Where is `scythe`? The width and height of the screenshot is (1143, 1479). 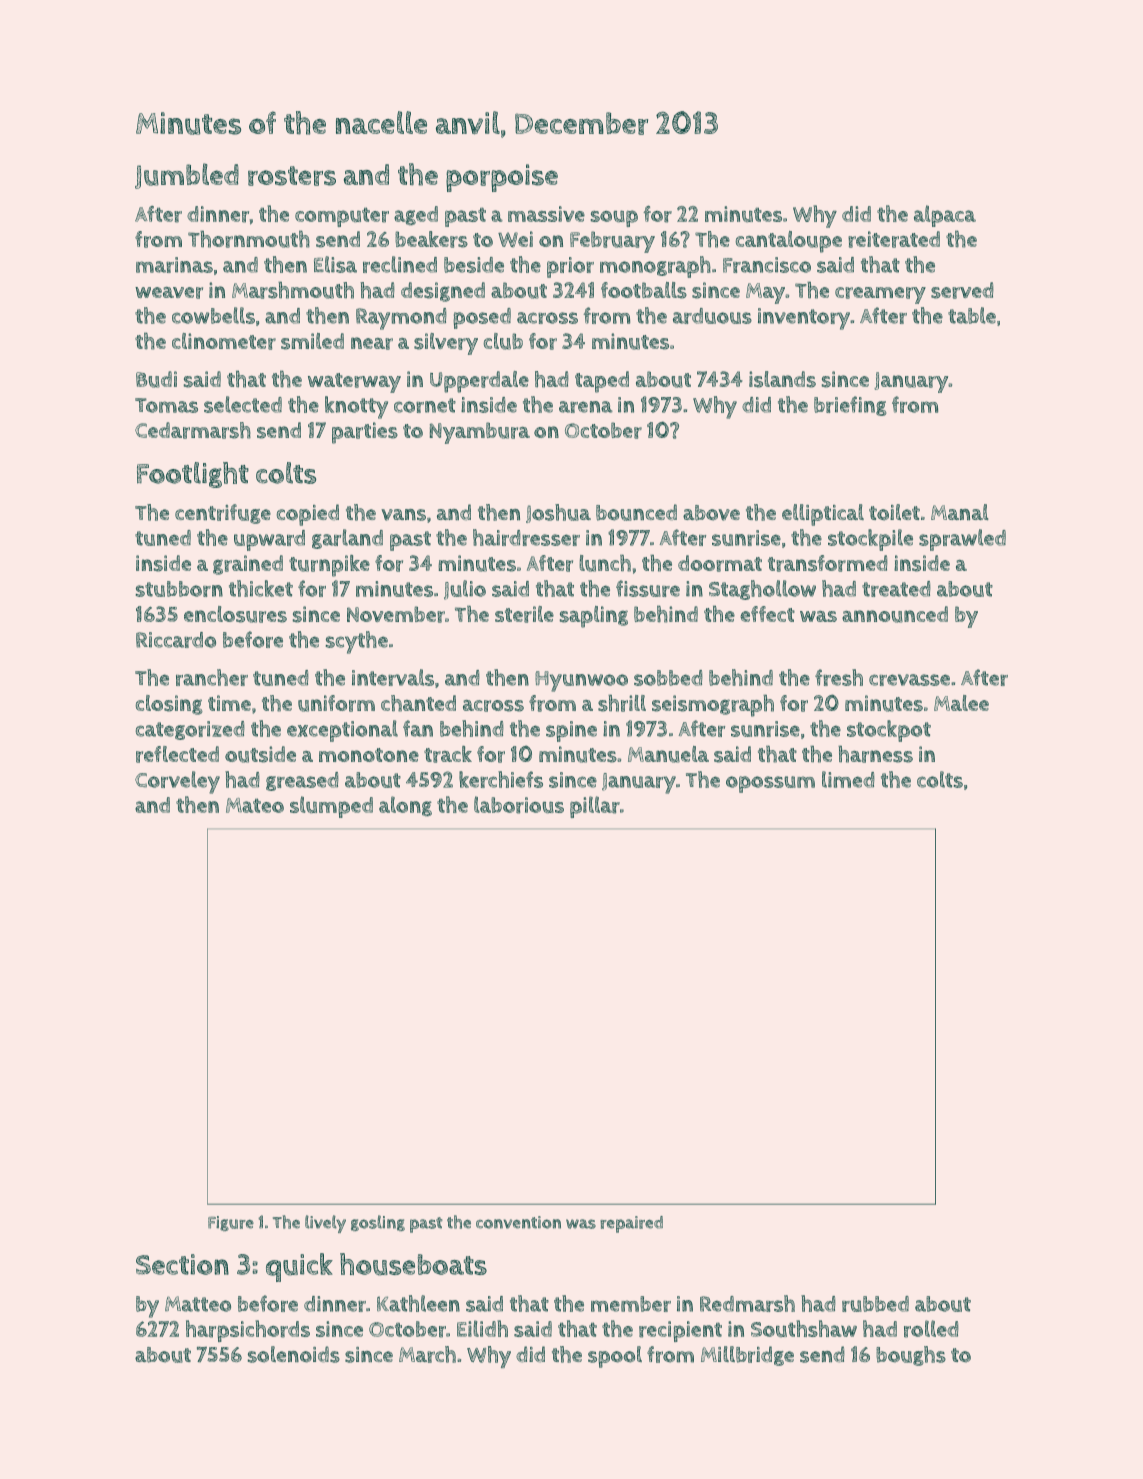
scythe is located at coordinates (357, 642).
